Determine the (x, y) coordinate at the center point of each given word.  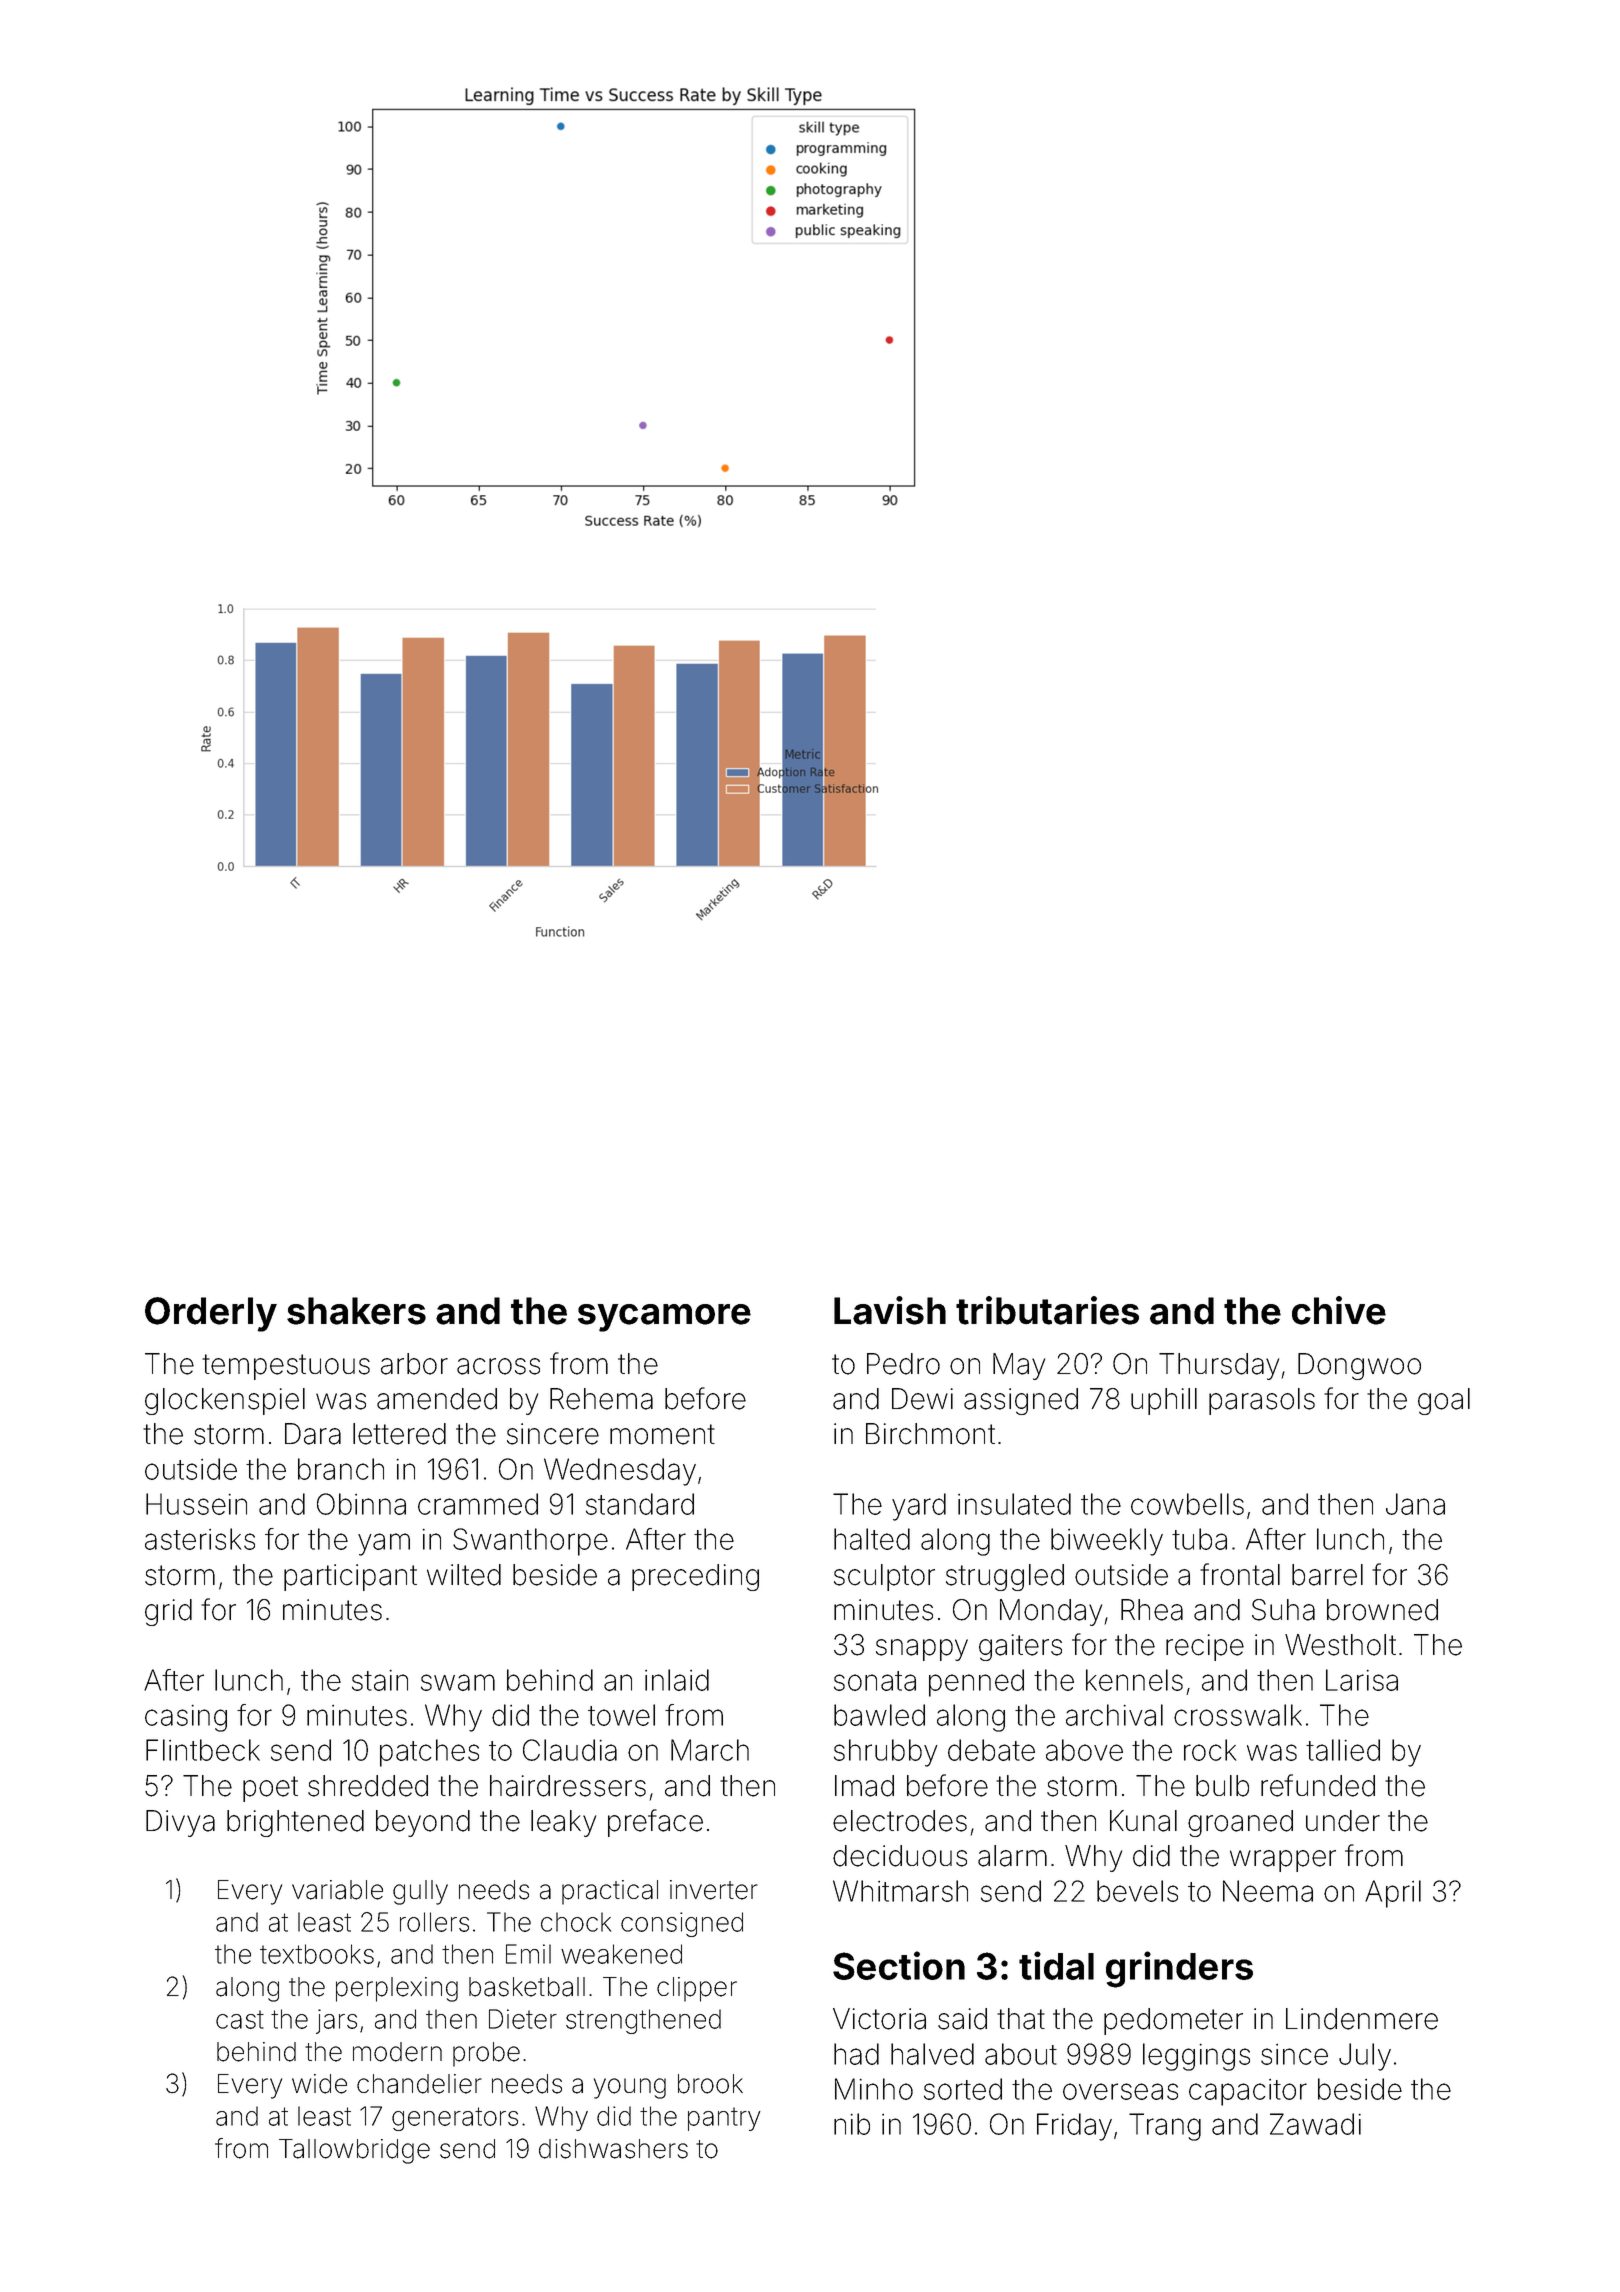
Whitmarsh (900, 1891)
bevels (1137, 1891)
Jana (1415, 1504)
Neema (1268, 1891)
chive (1339, 1310)
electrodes (900, 1821)
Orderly (211, 1314)
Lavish (890, 1310)
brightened (295, 1823)
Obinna (361, 1504)
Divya (180, 1823)
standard (640, 1504)
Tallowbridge (354, 2151)
